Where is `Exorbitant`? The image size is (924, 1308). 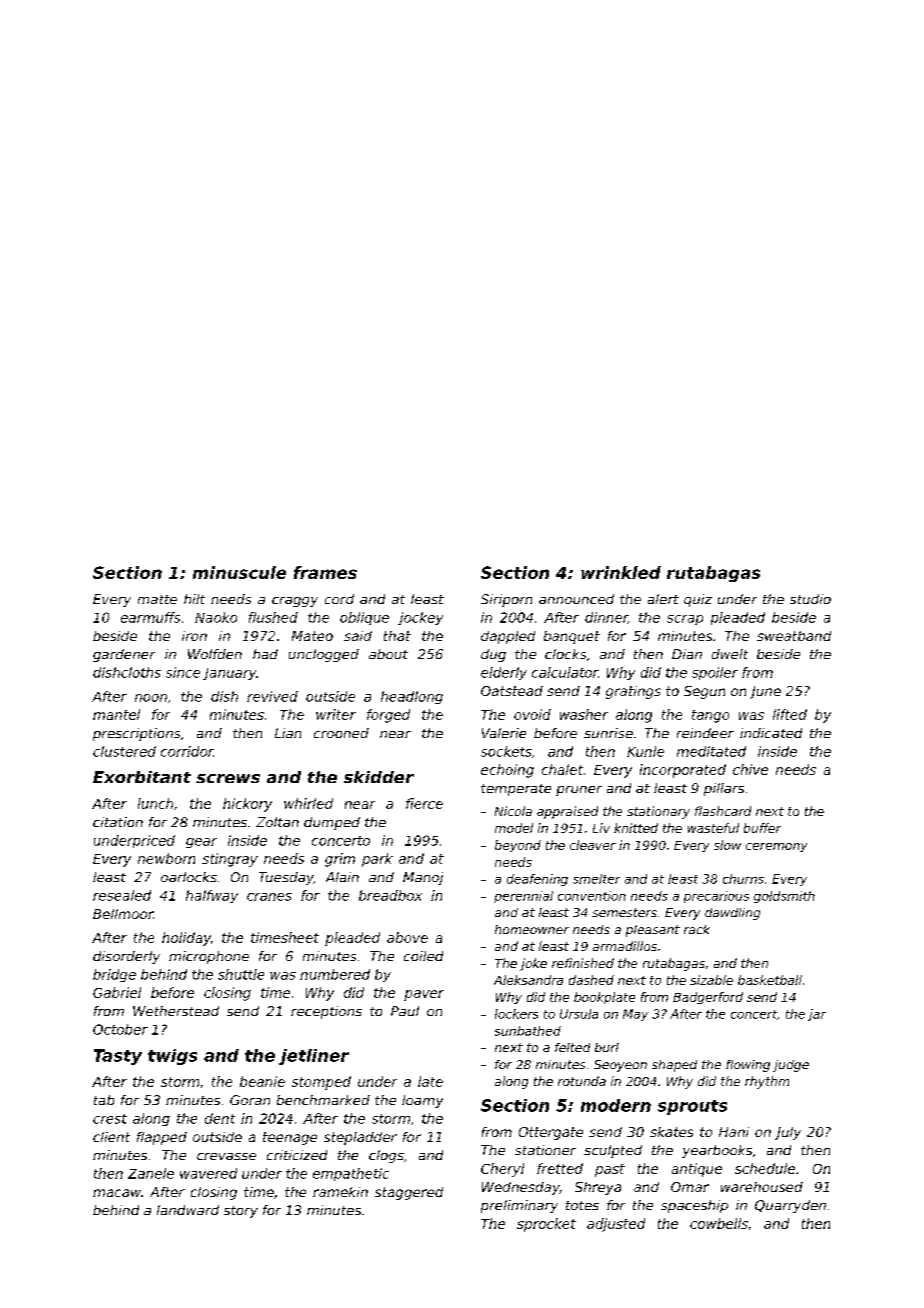 Exorbitant is located at coordinates (142, 777).
